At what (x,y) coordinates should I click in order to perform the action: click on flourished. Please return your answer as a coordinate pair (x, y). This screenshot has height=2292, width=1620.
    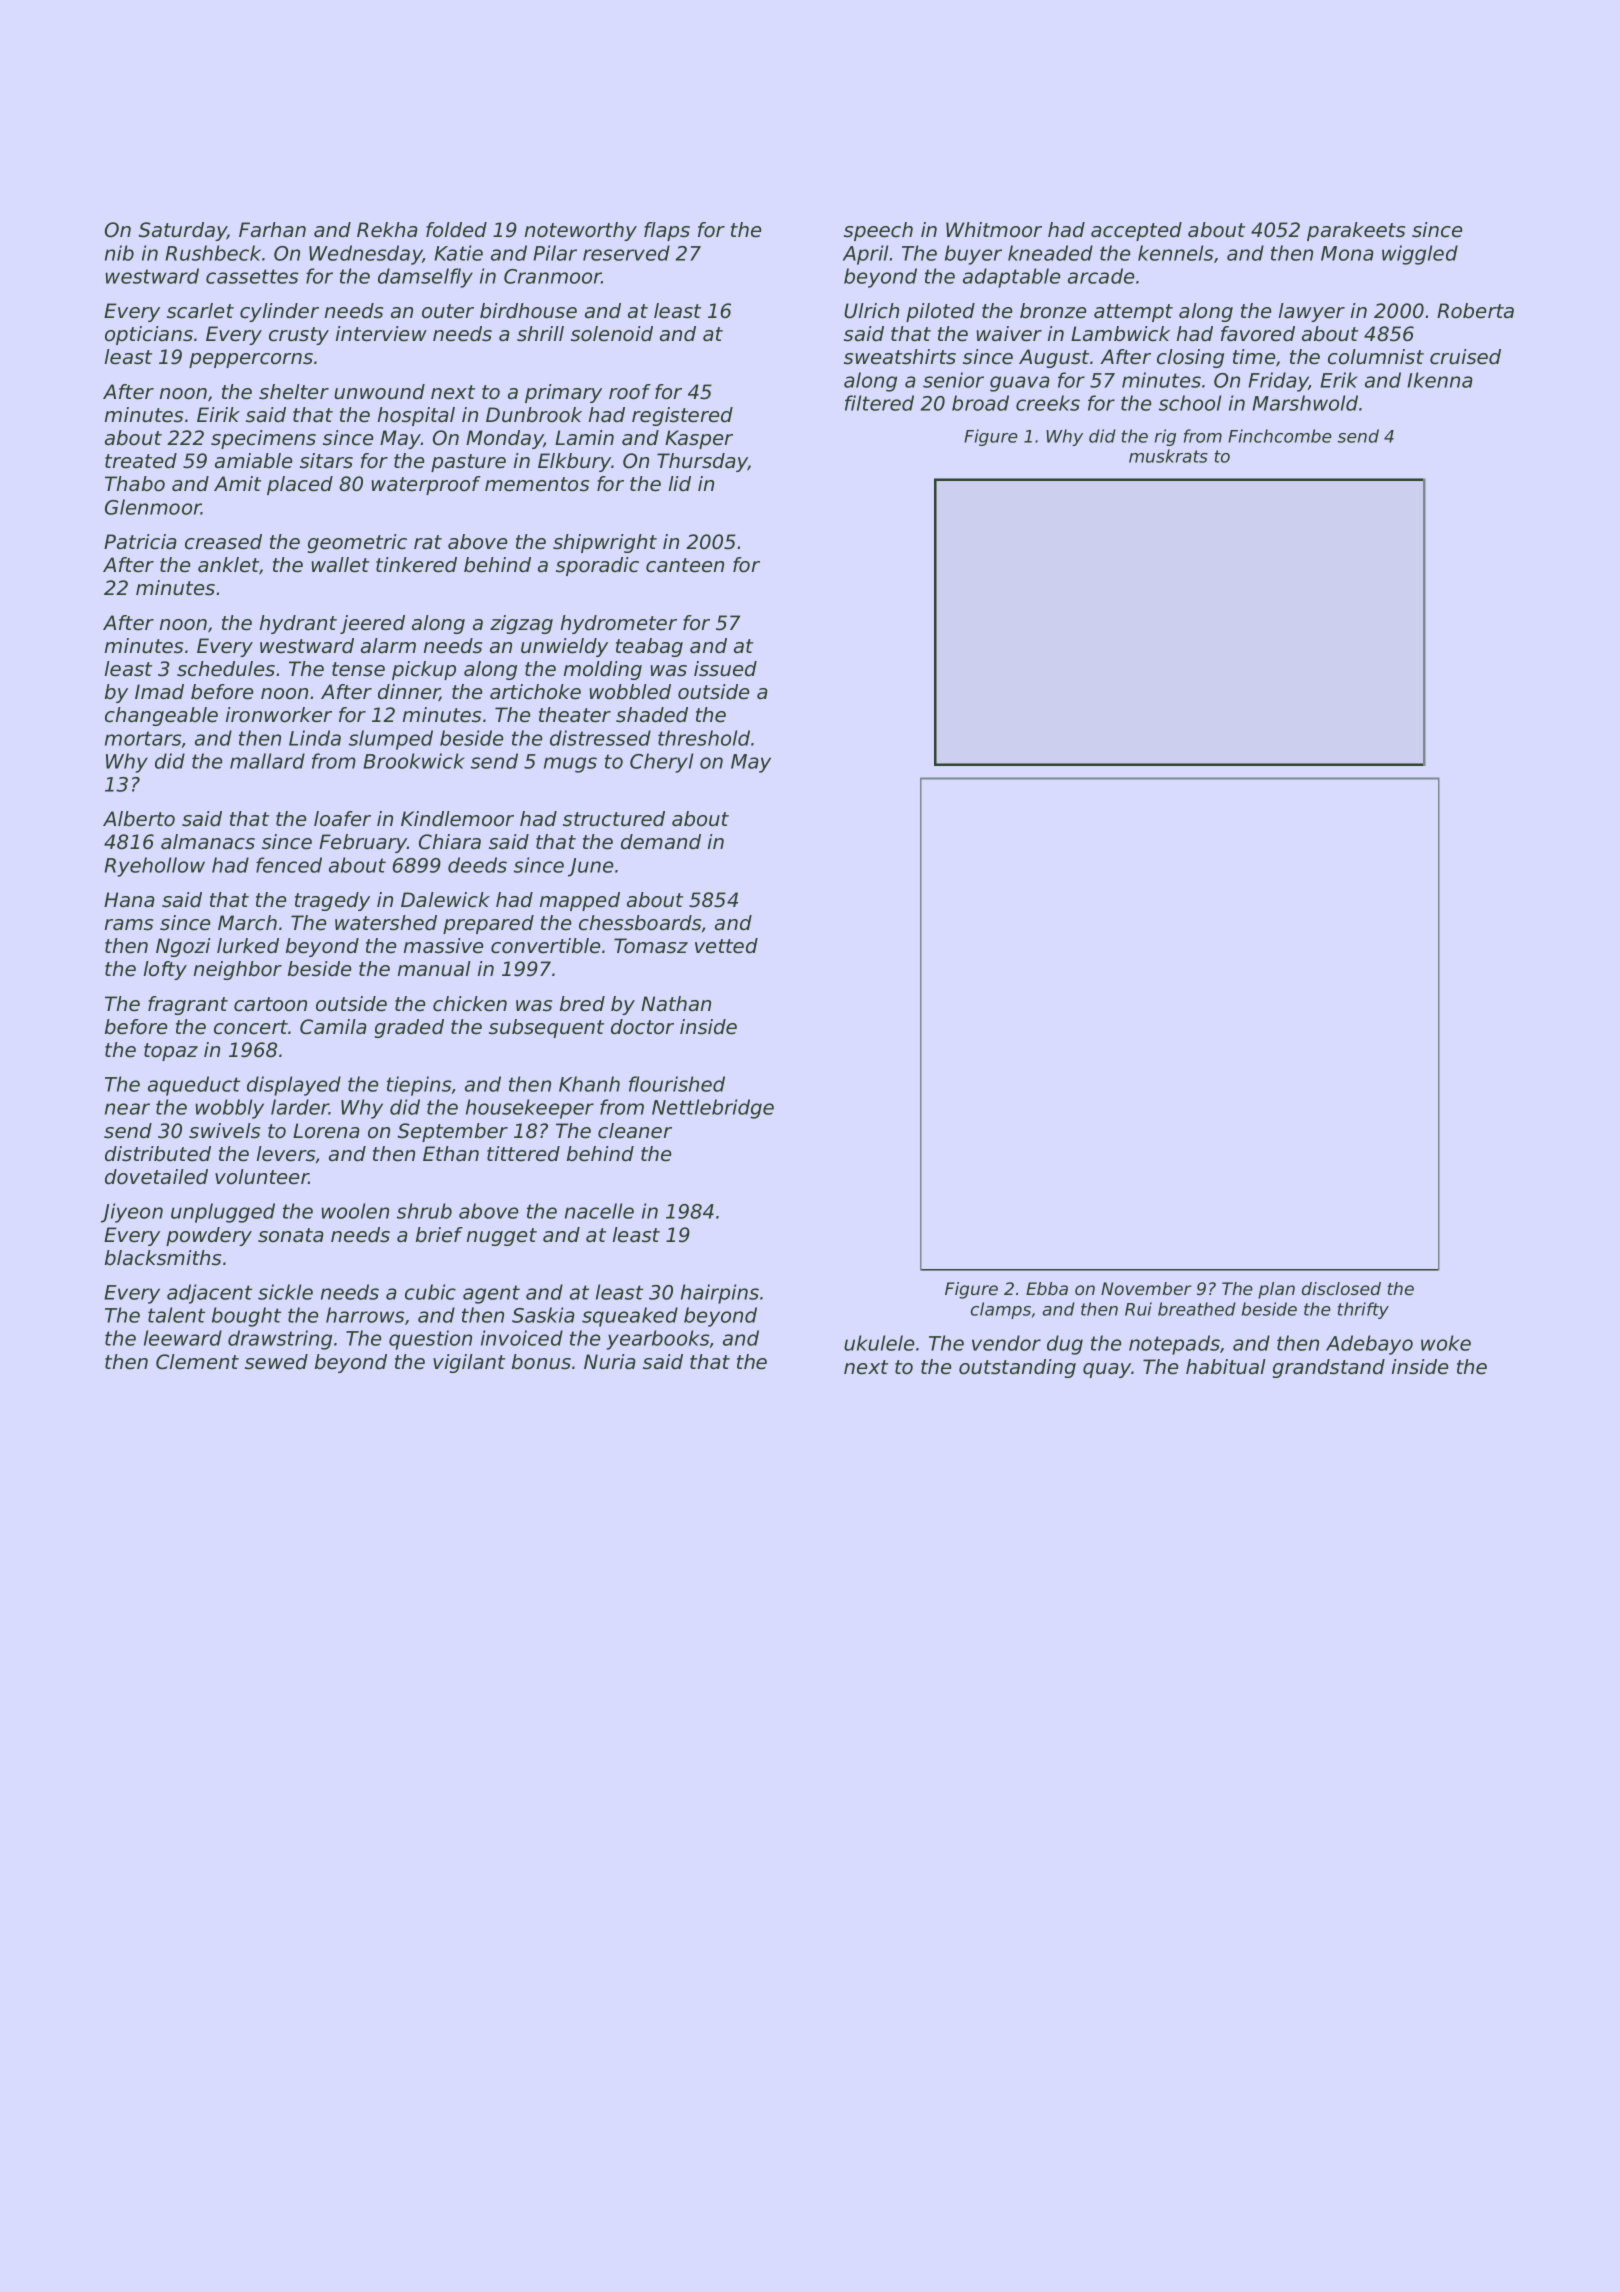
    Looking at the image, I should click on (677, 1084).
